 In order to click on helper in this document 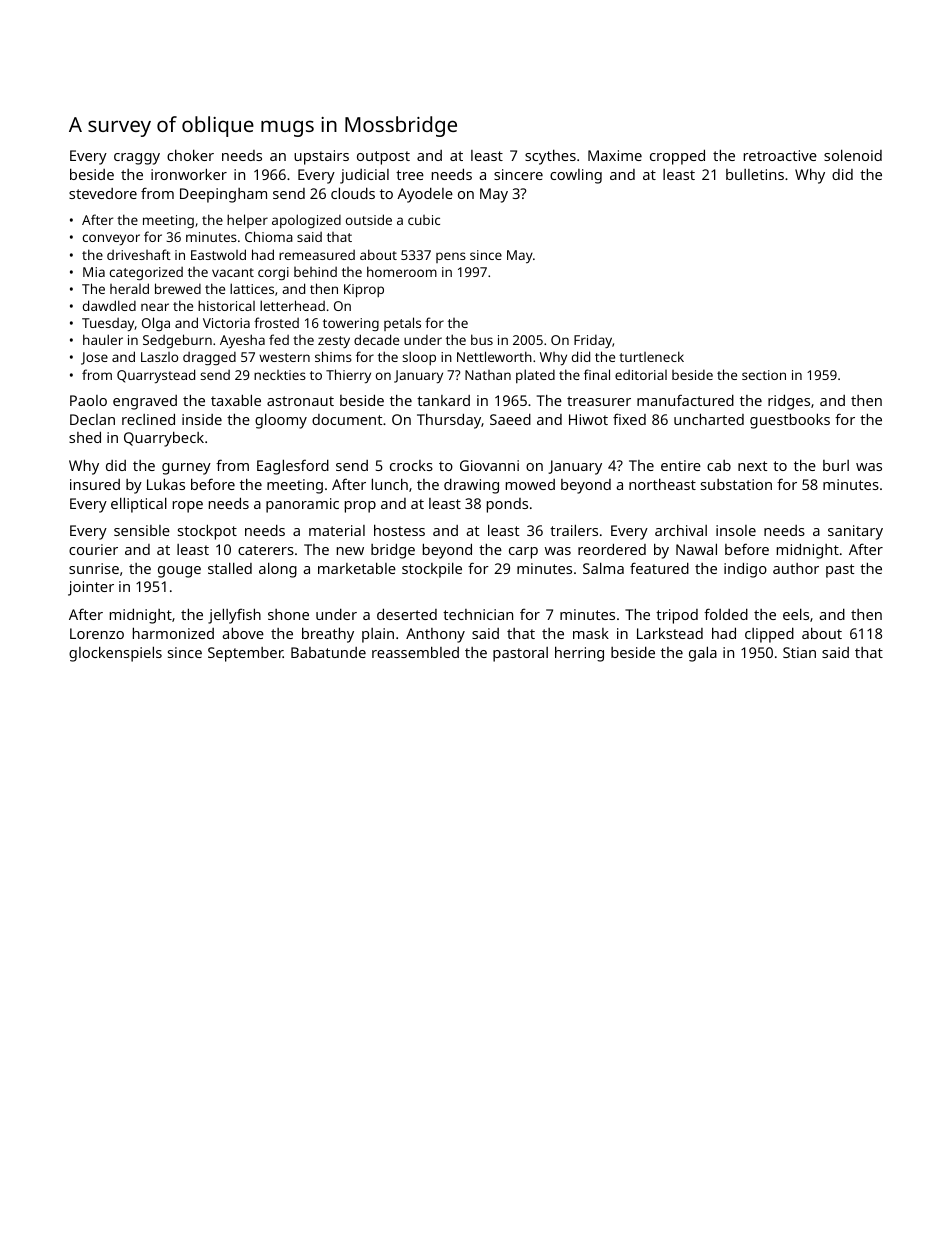, I will do `click(247, 221)`.
